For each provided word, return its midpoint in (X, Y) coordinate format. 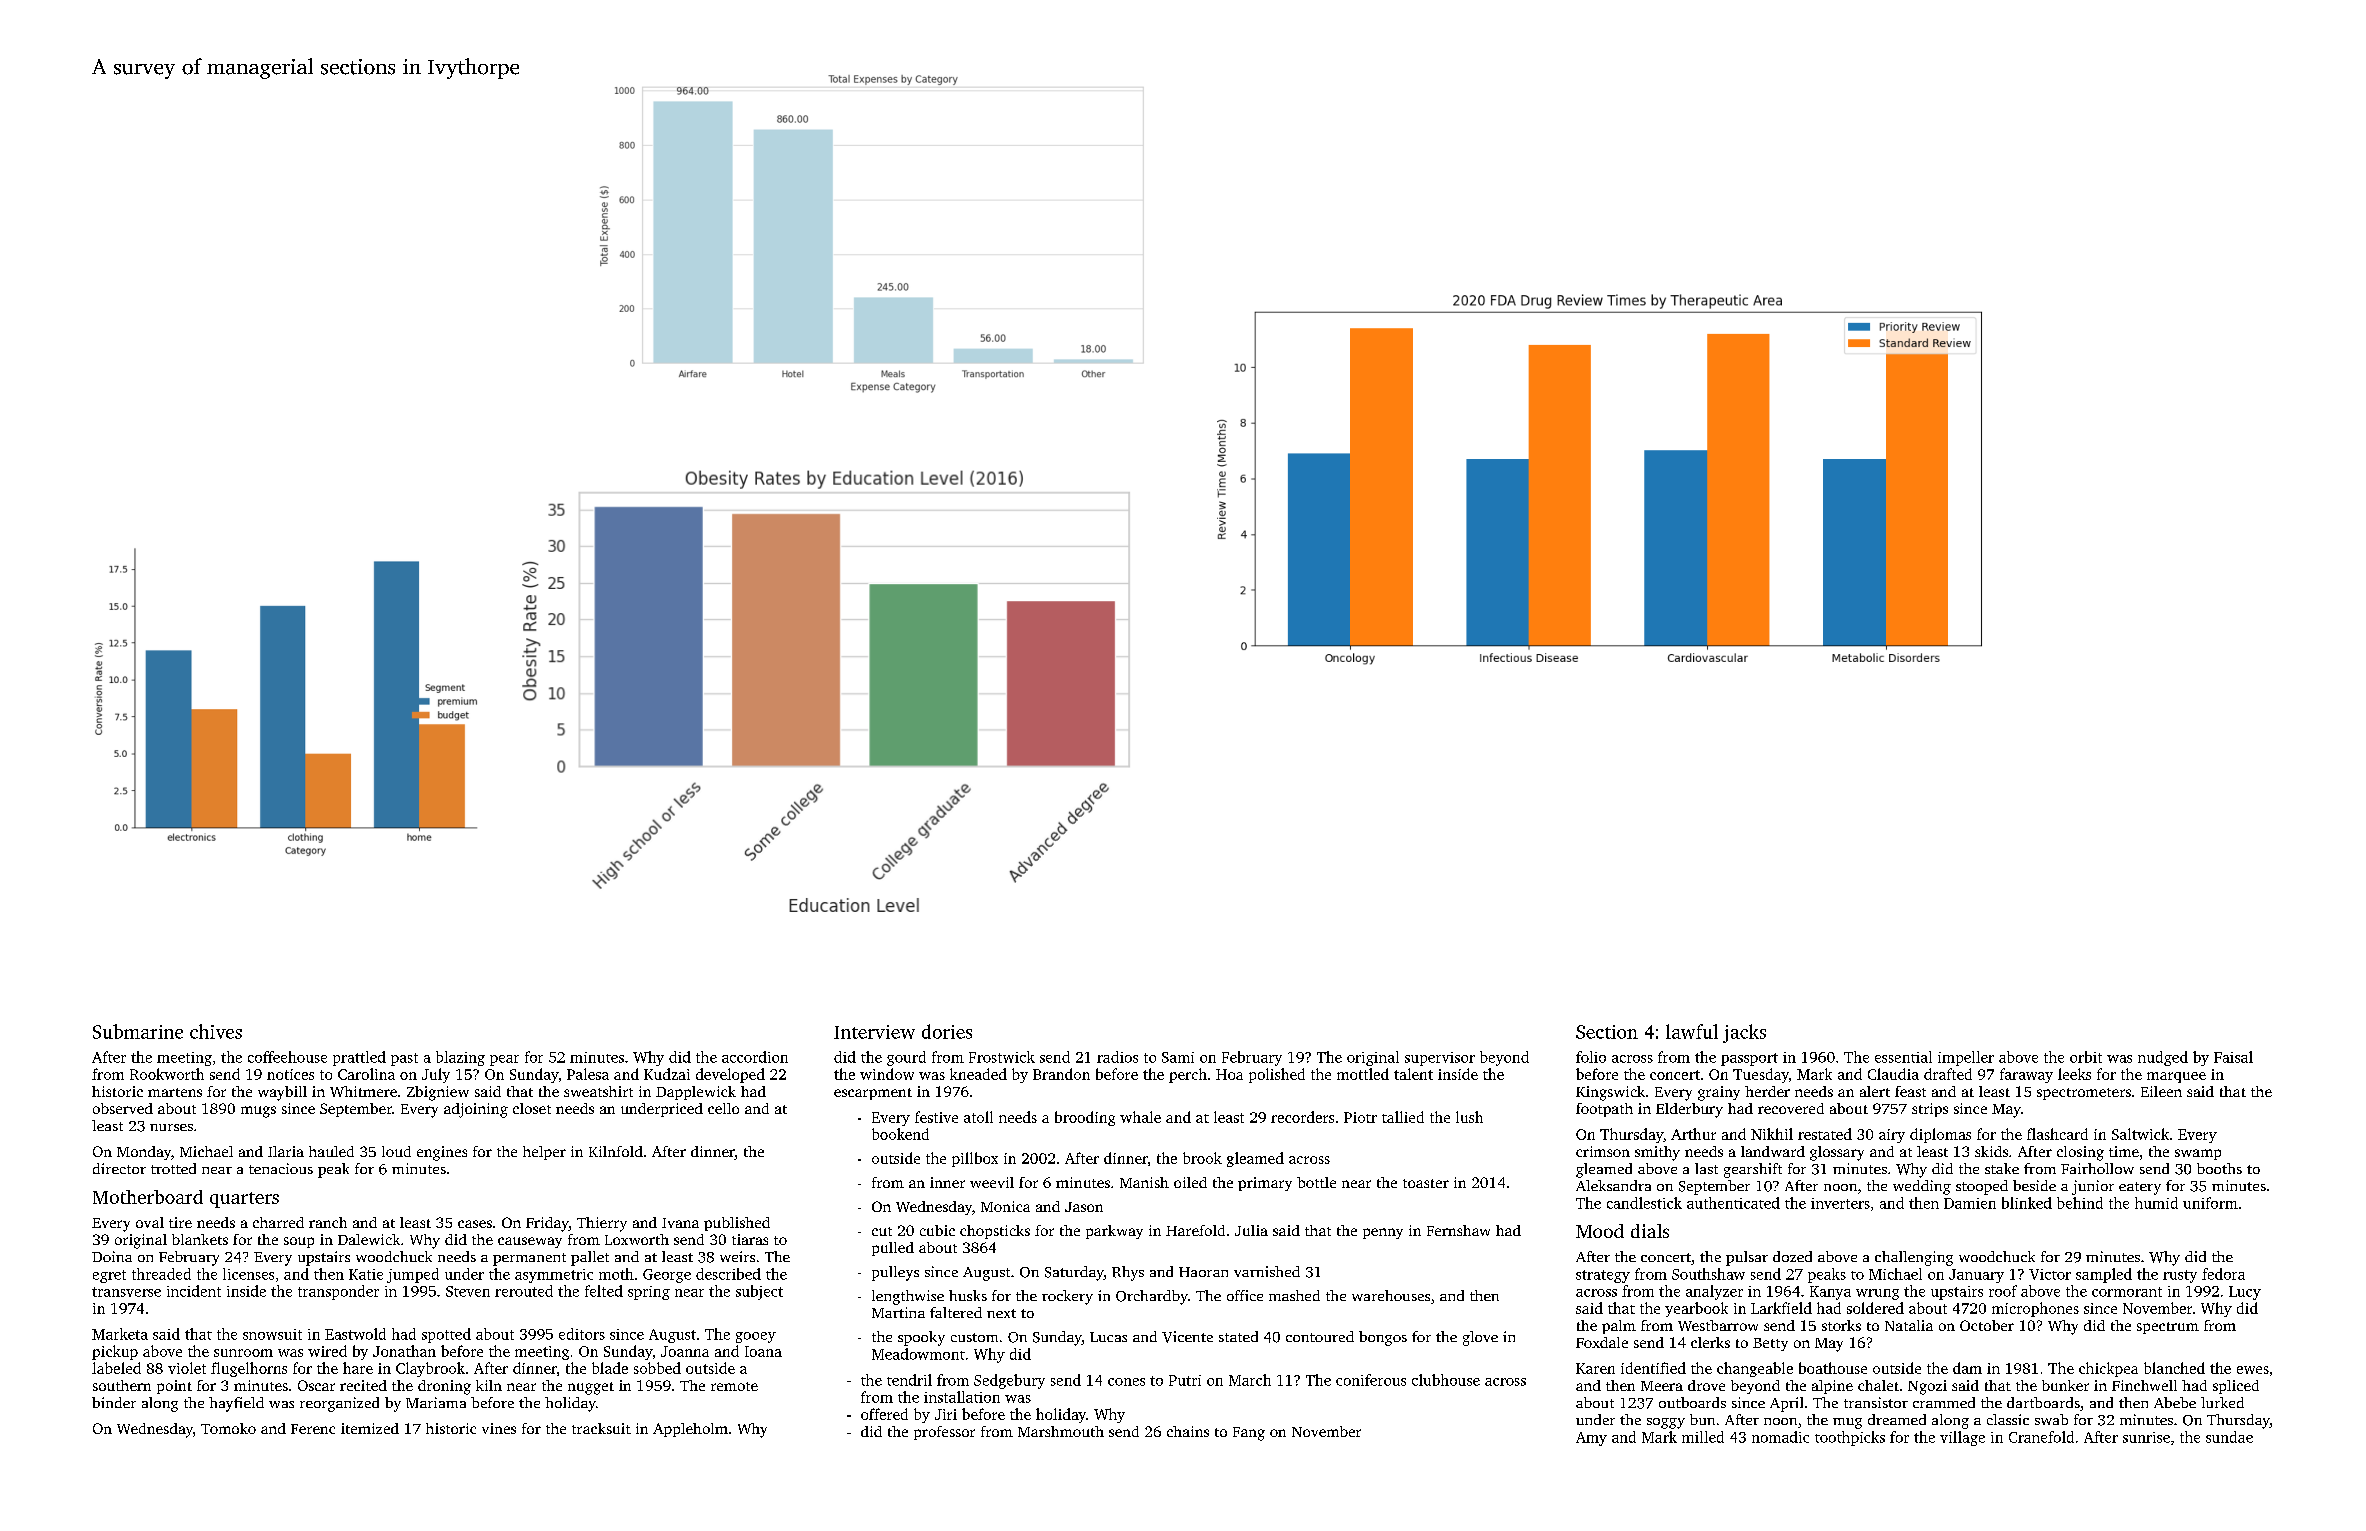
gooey (756, 1337)
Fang (1249, 1434)
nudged (2163, 1058)
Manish (1144, 1182)
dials (1650, 1231)
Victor (2050, 1274)
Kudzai (667, 1074)
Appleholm (690, 1430)
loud (396, 1151)
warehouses (1391, 1295)
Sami (1178, 1057)
